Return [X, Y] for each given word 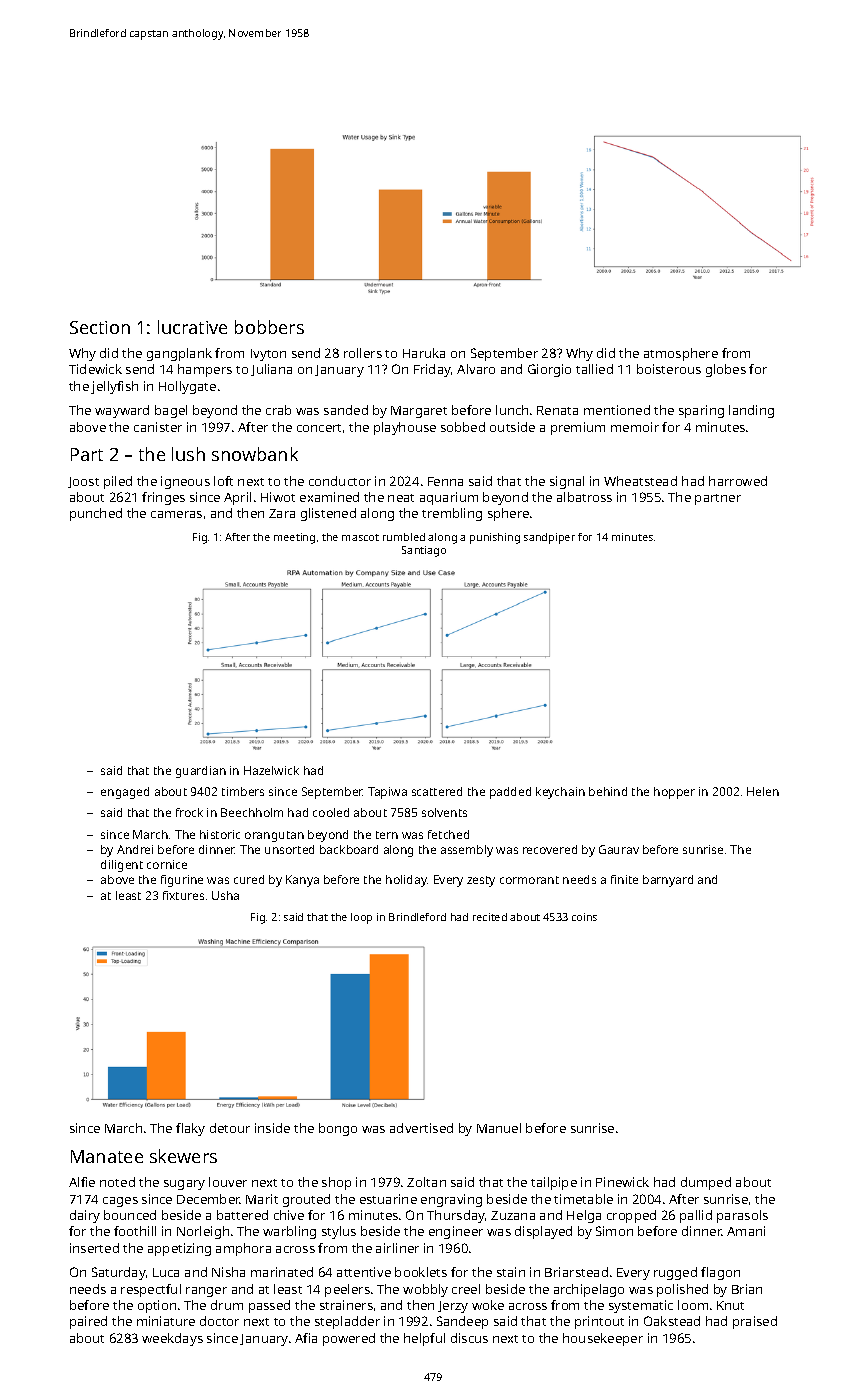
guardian [201, 772]
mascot [360, 537]
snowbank [255, 454]
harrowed [738, 481]
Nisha [228, 1272]
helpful [424, 1339]
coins [584, 917]
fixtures [183, 895]
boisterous [669, 369]
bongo [338, 1129]
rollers [363, 353]
